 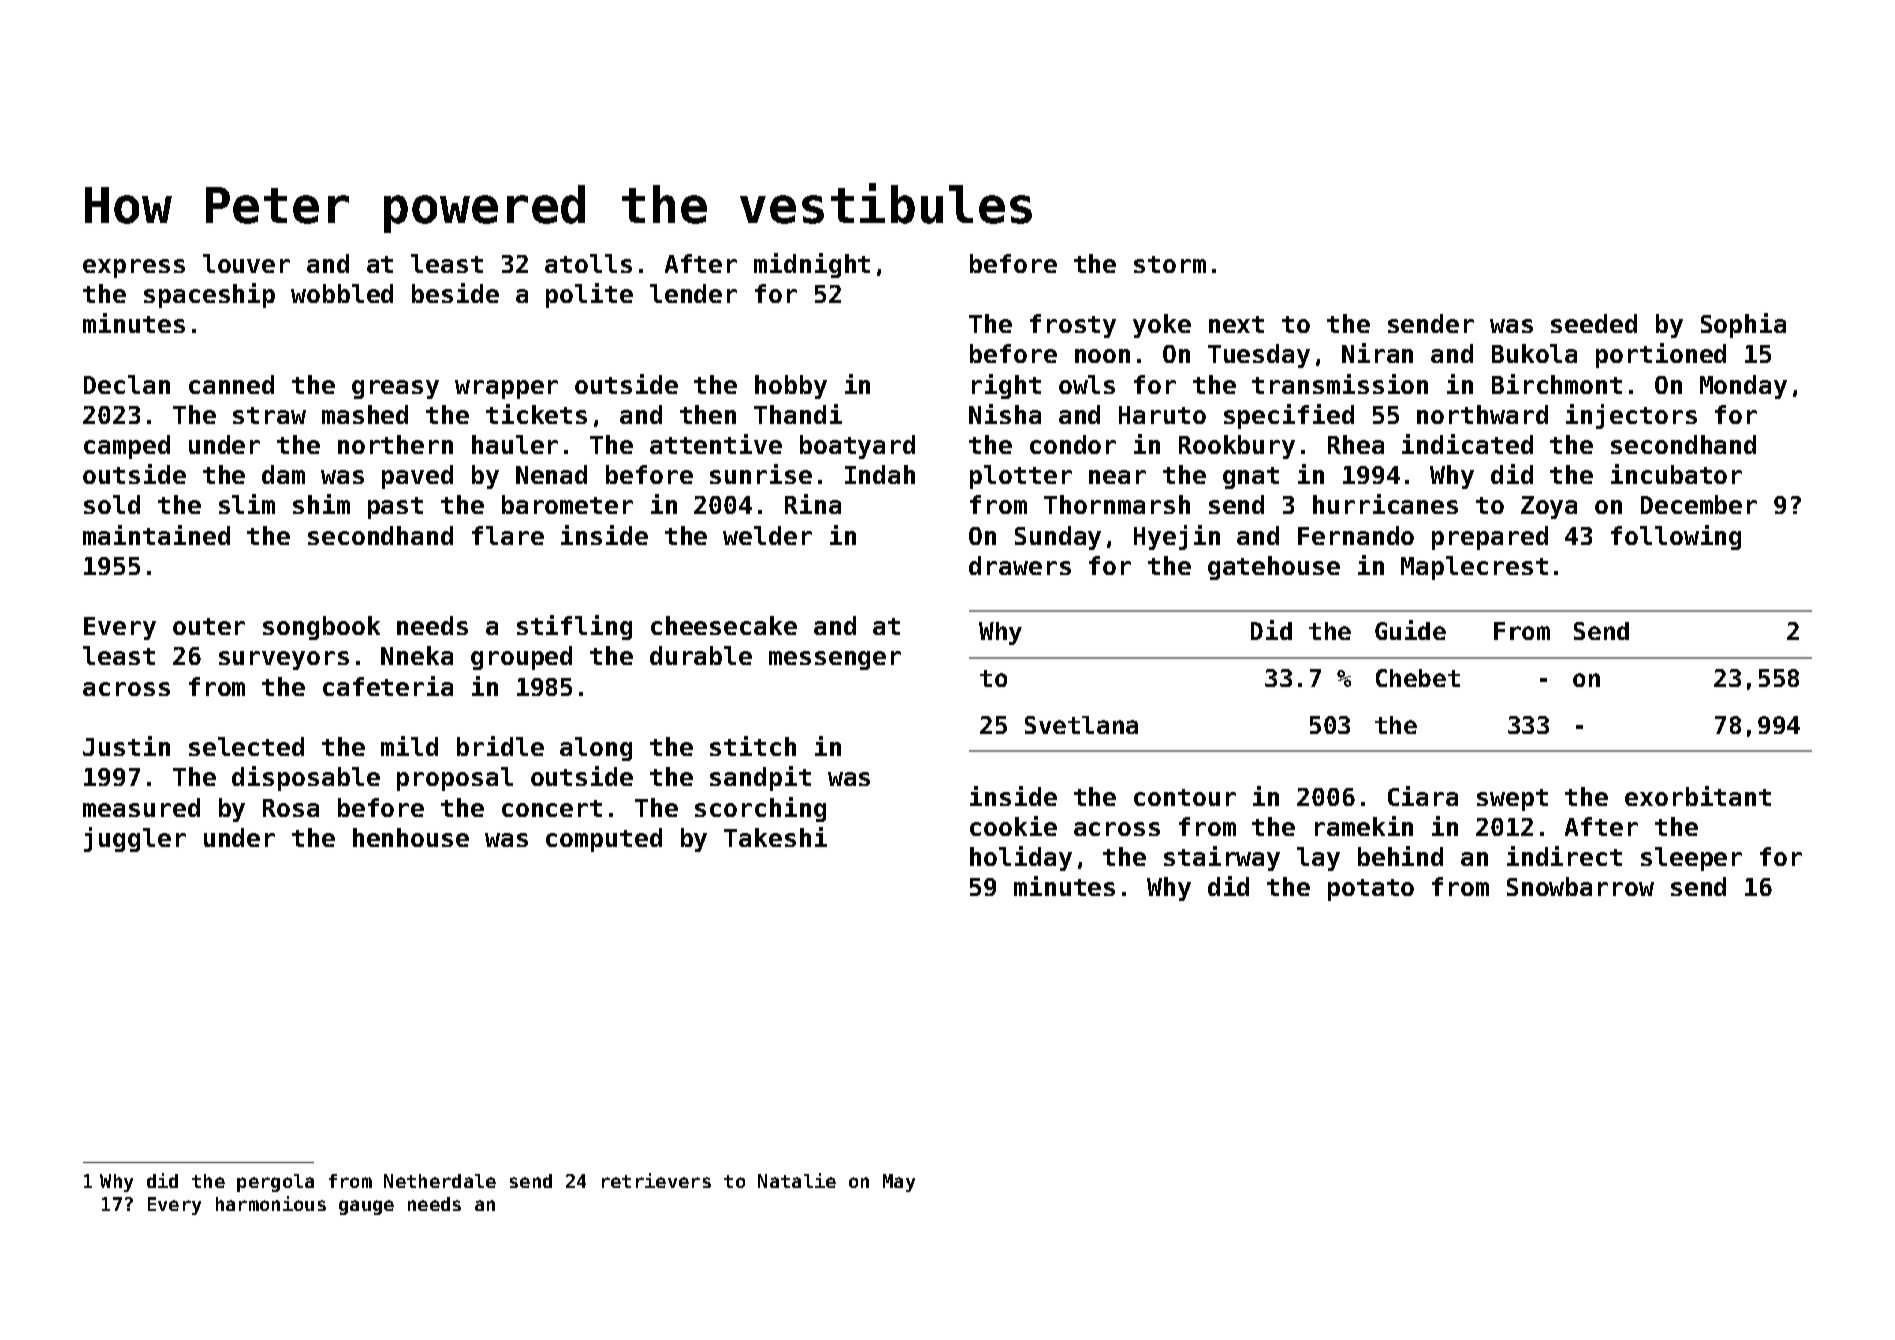 What do you see at coordinates (1423, 796) in the document?
I see `Ciara` at bounding box center [1423, 796].
